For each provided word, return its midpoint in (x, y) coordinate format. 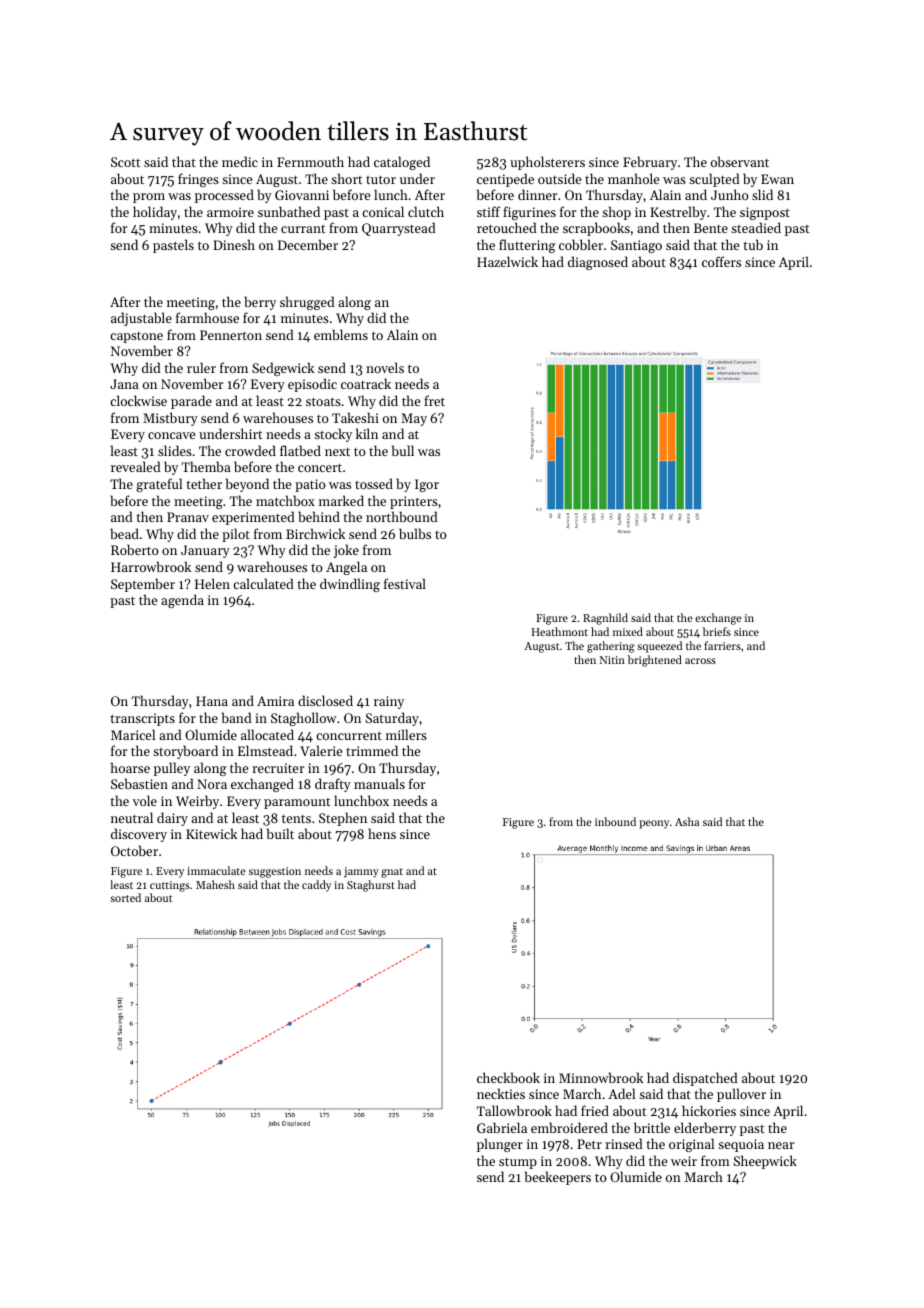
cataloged (402, 163)
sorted (125, 897)
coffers (721, 261)
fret (434, 400)
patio (310, 485)
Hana (212, 701)
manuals (379, 783)
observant (740, 161)
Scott (126, 162)
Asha (687, 821)
